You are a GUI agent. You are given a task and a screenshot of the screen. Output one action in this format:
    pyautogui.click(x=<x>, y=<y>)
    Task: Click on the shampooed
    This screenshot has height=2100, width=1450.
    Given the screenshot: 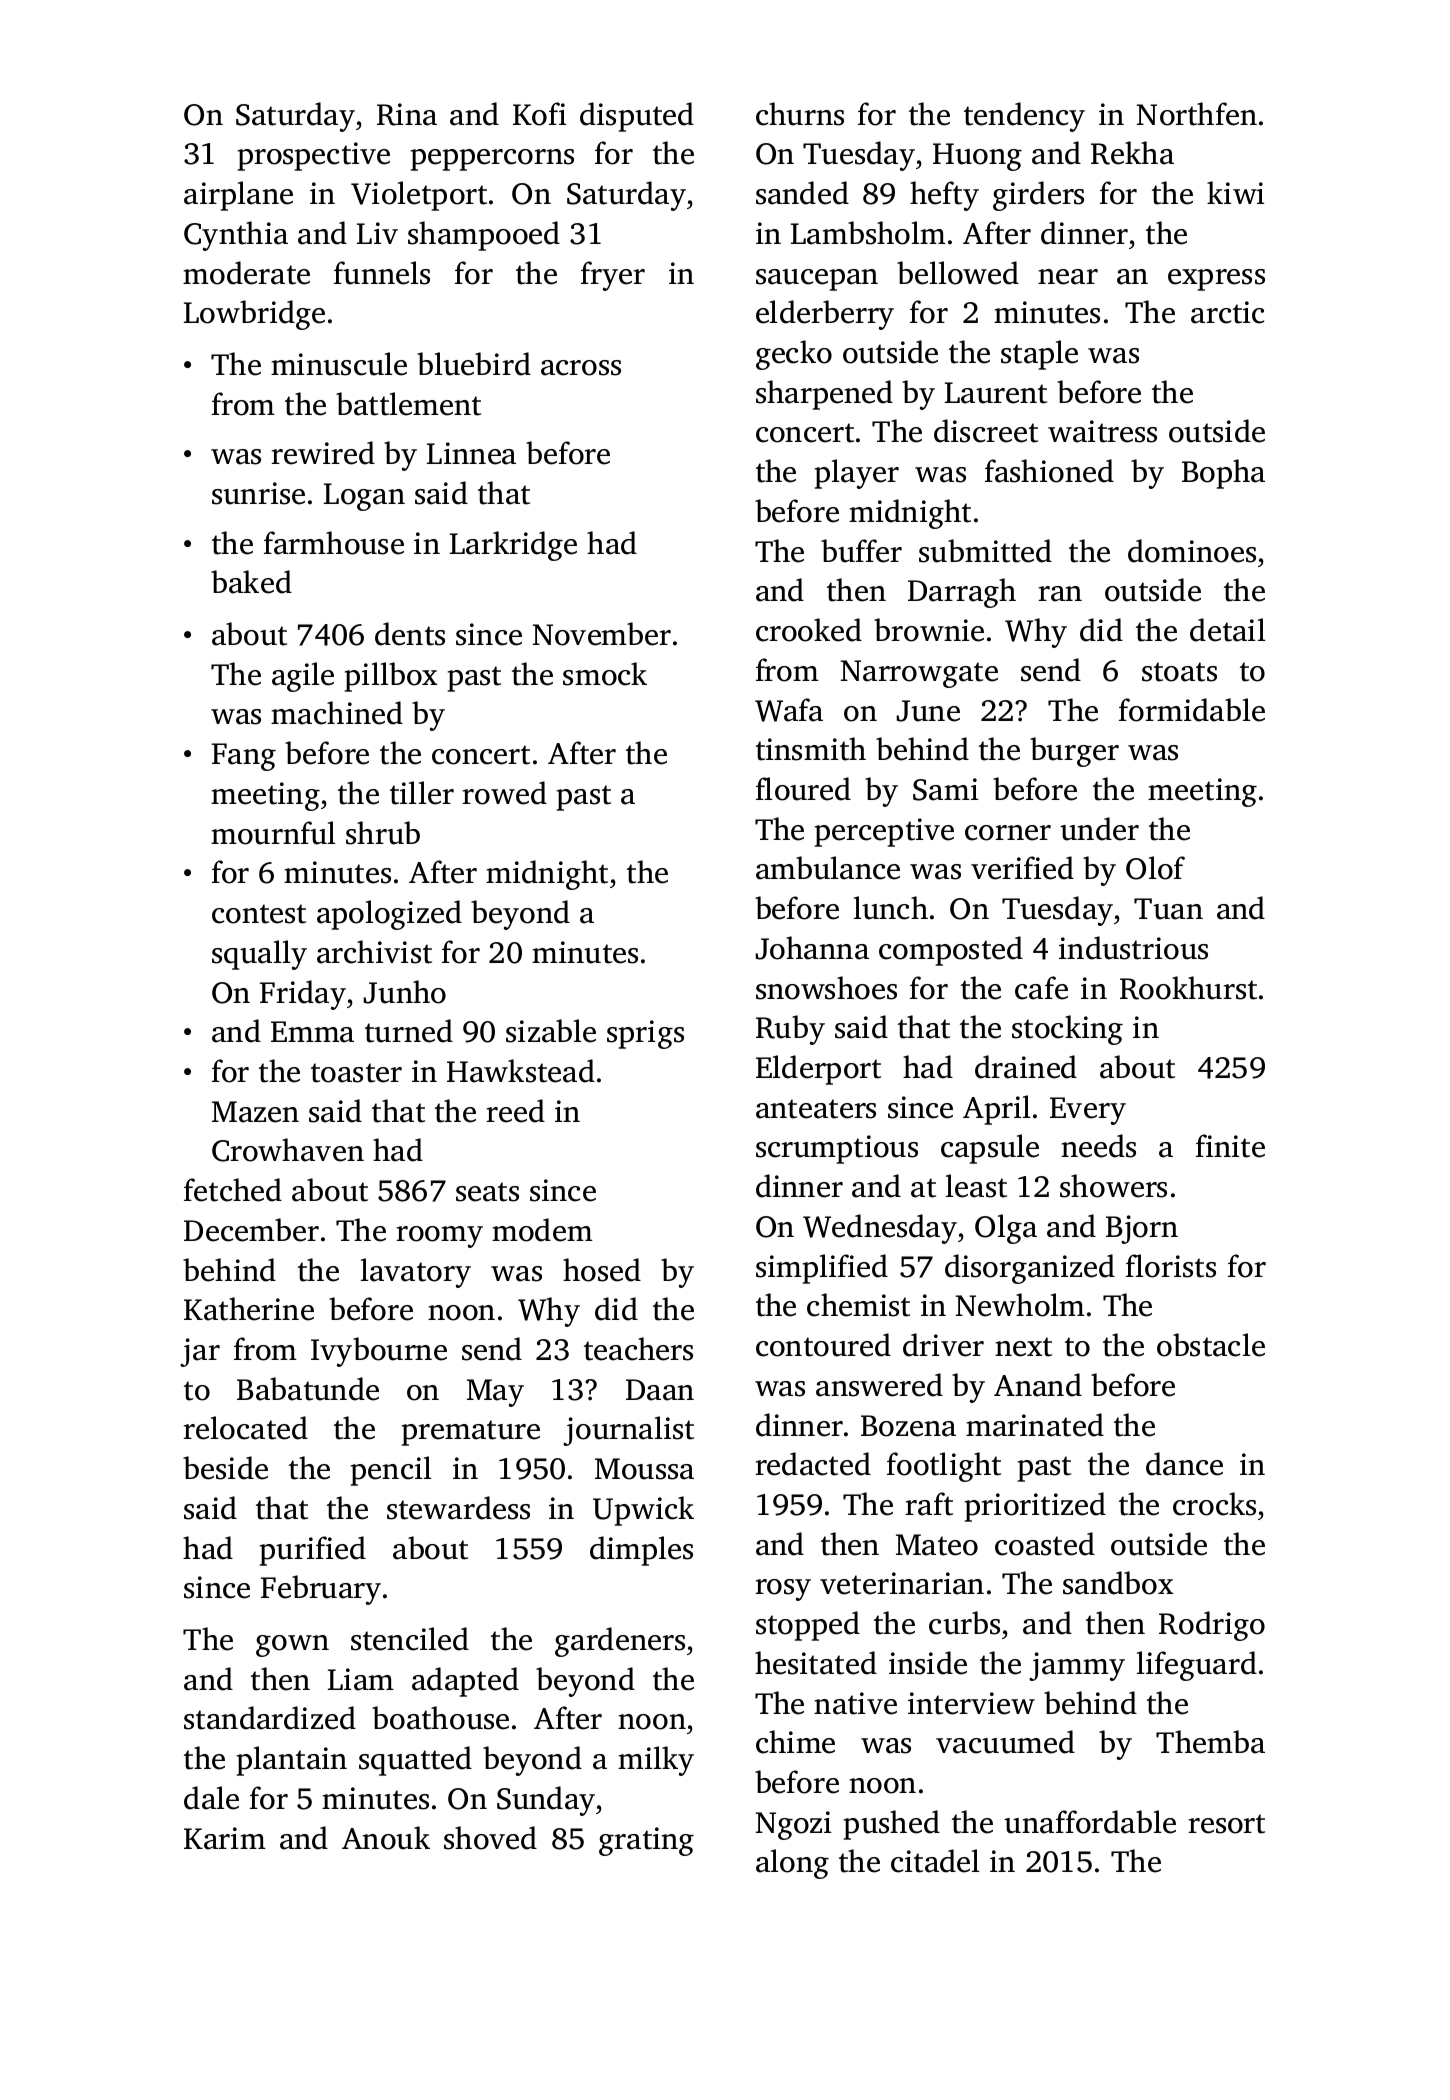 What is the action you would take?
    pyautogui.click(x=484, y=236)
